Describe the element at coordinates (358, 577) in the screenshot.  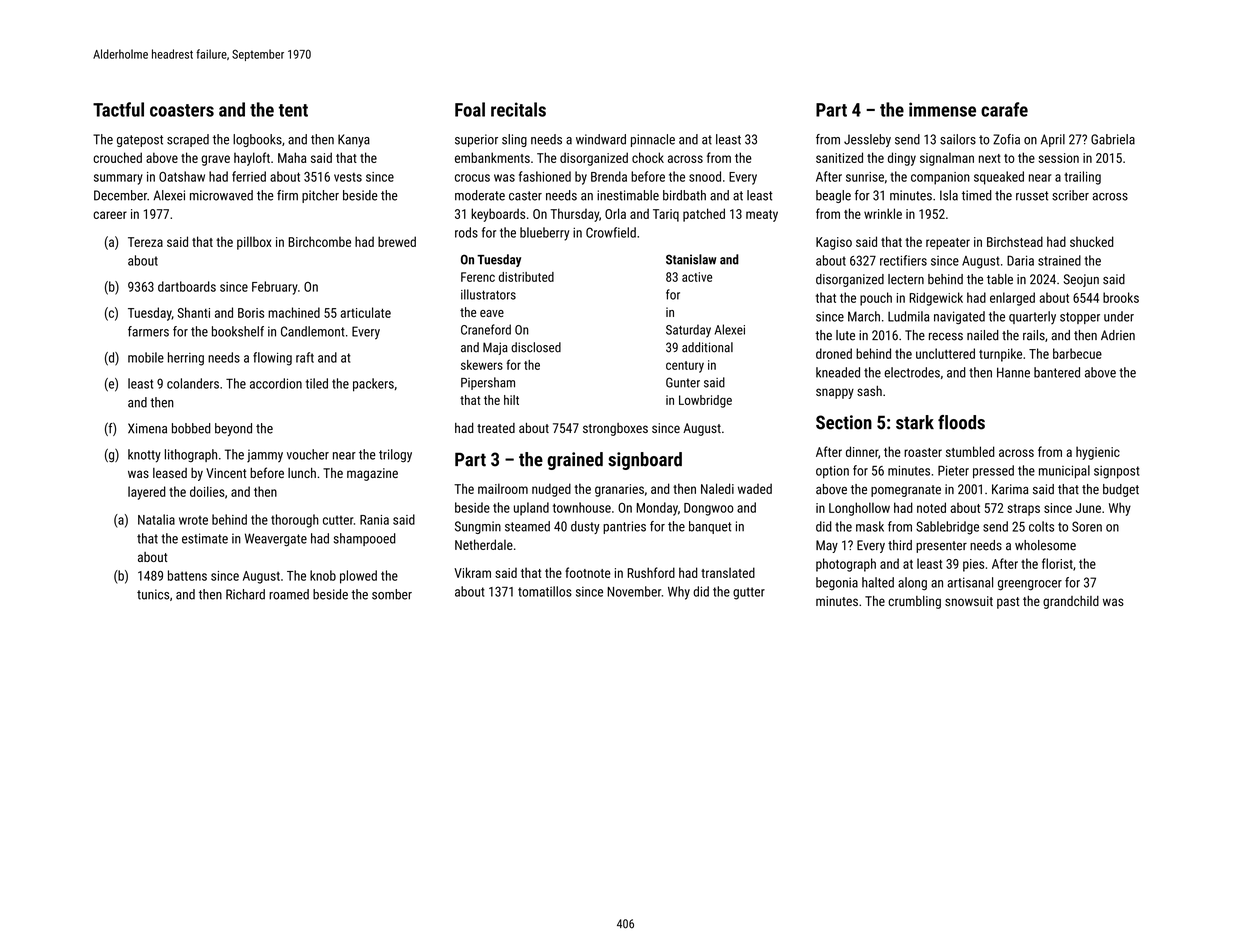
I see `plowed` at that location.
